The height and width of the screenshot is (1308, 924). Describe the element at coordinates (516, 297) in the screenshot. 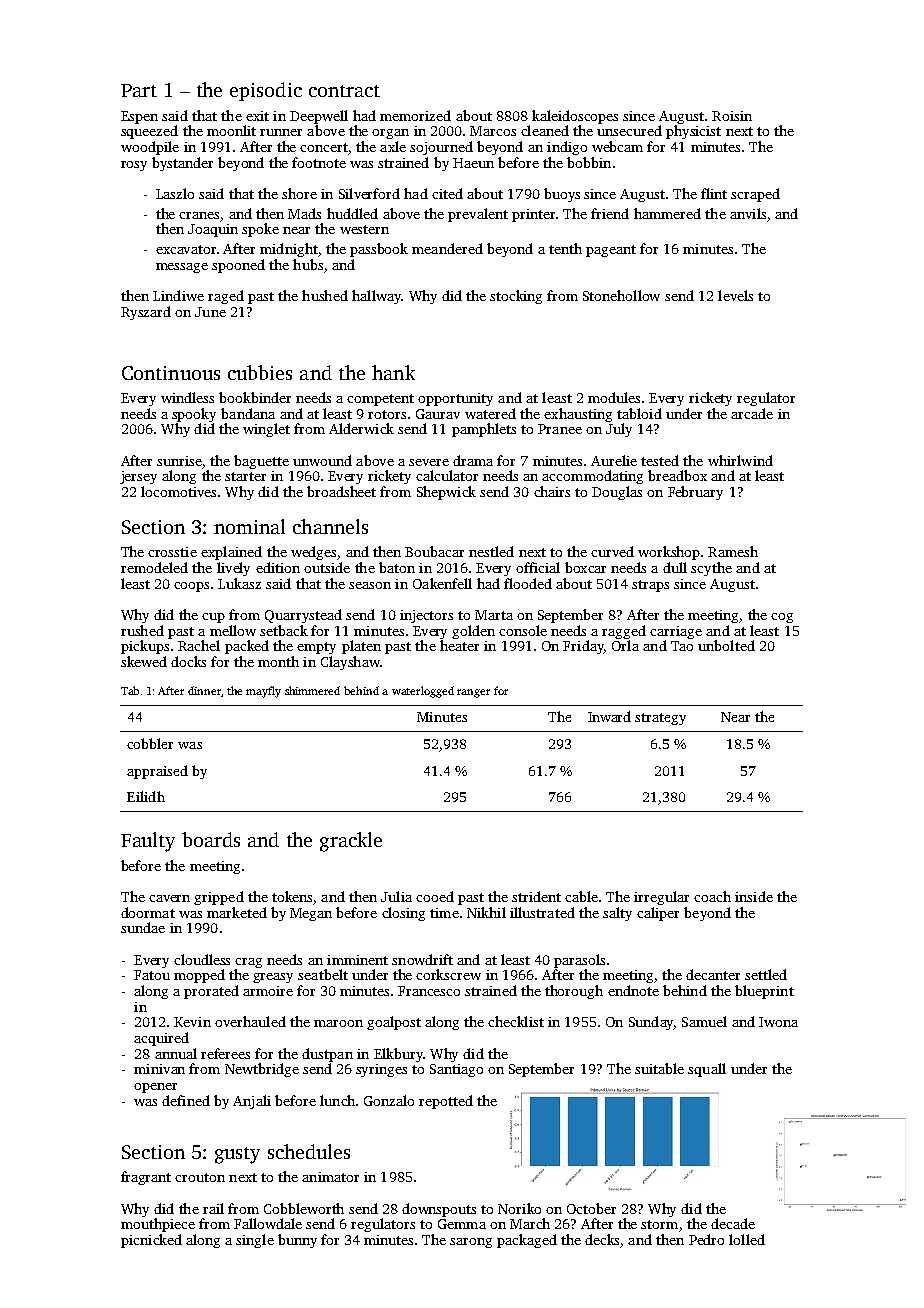

I see `stocking` at that location.
